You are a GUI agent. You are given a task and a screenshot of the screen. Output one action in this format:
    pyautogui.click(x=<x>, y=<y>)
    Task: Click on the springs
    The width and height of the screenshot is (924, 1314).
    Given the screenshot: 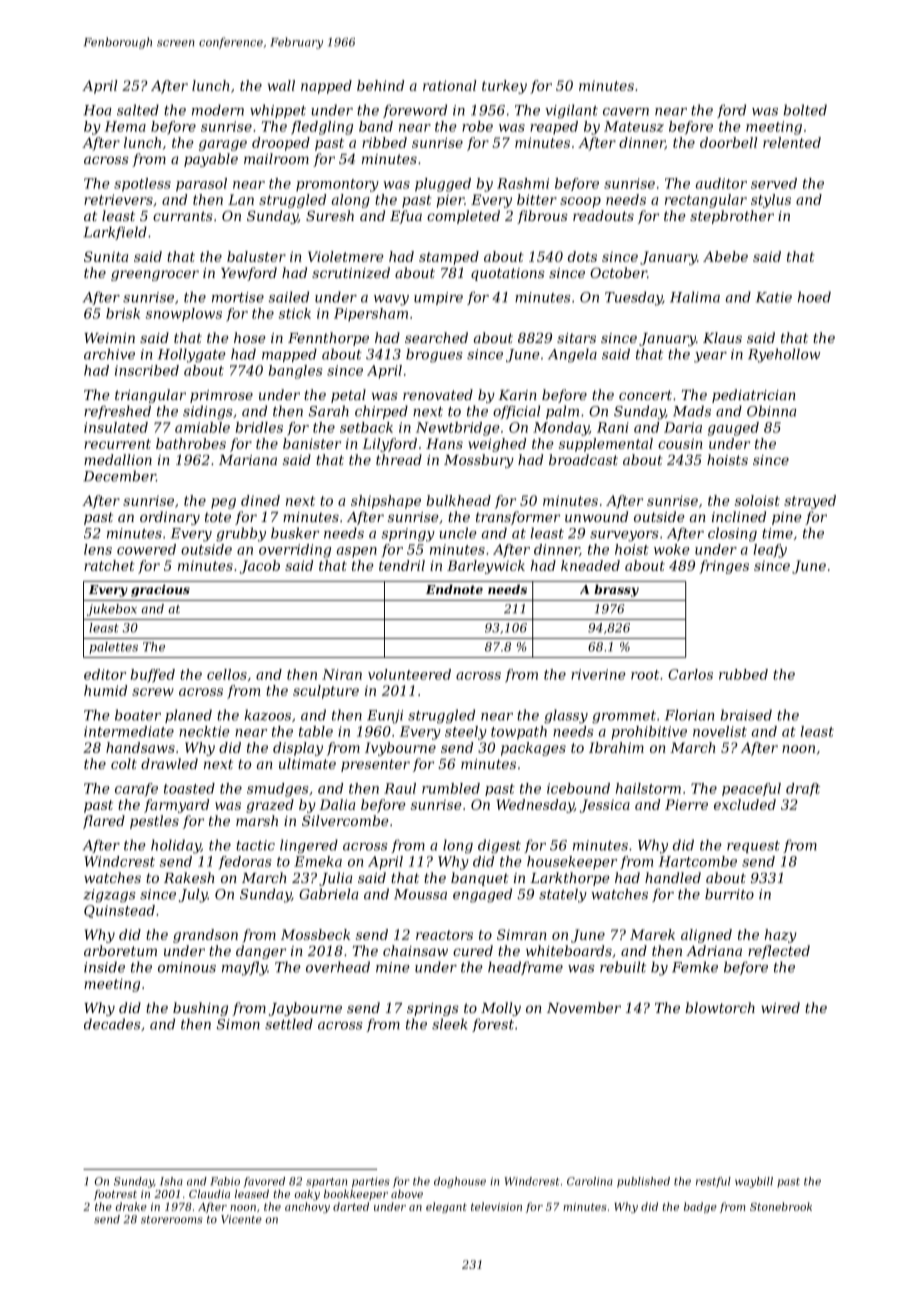 What is the action you would take?
    pyautogui.click(x=433, y=1009)
